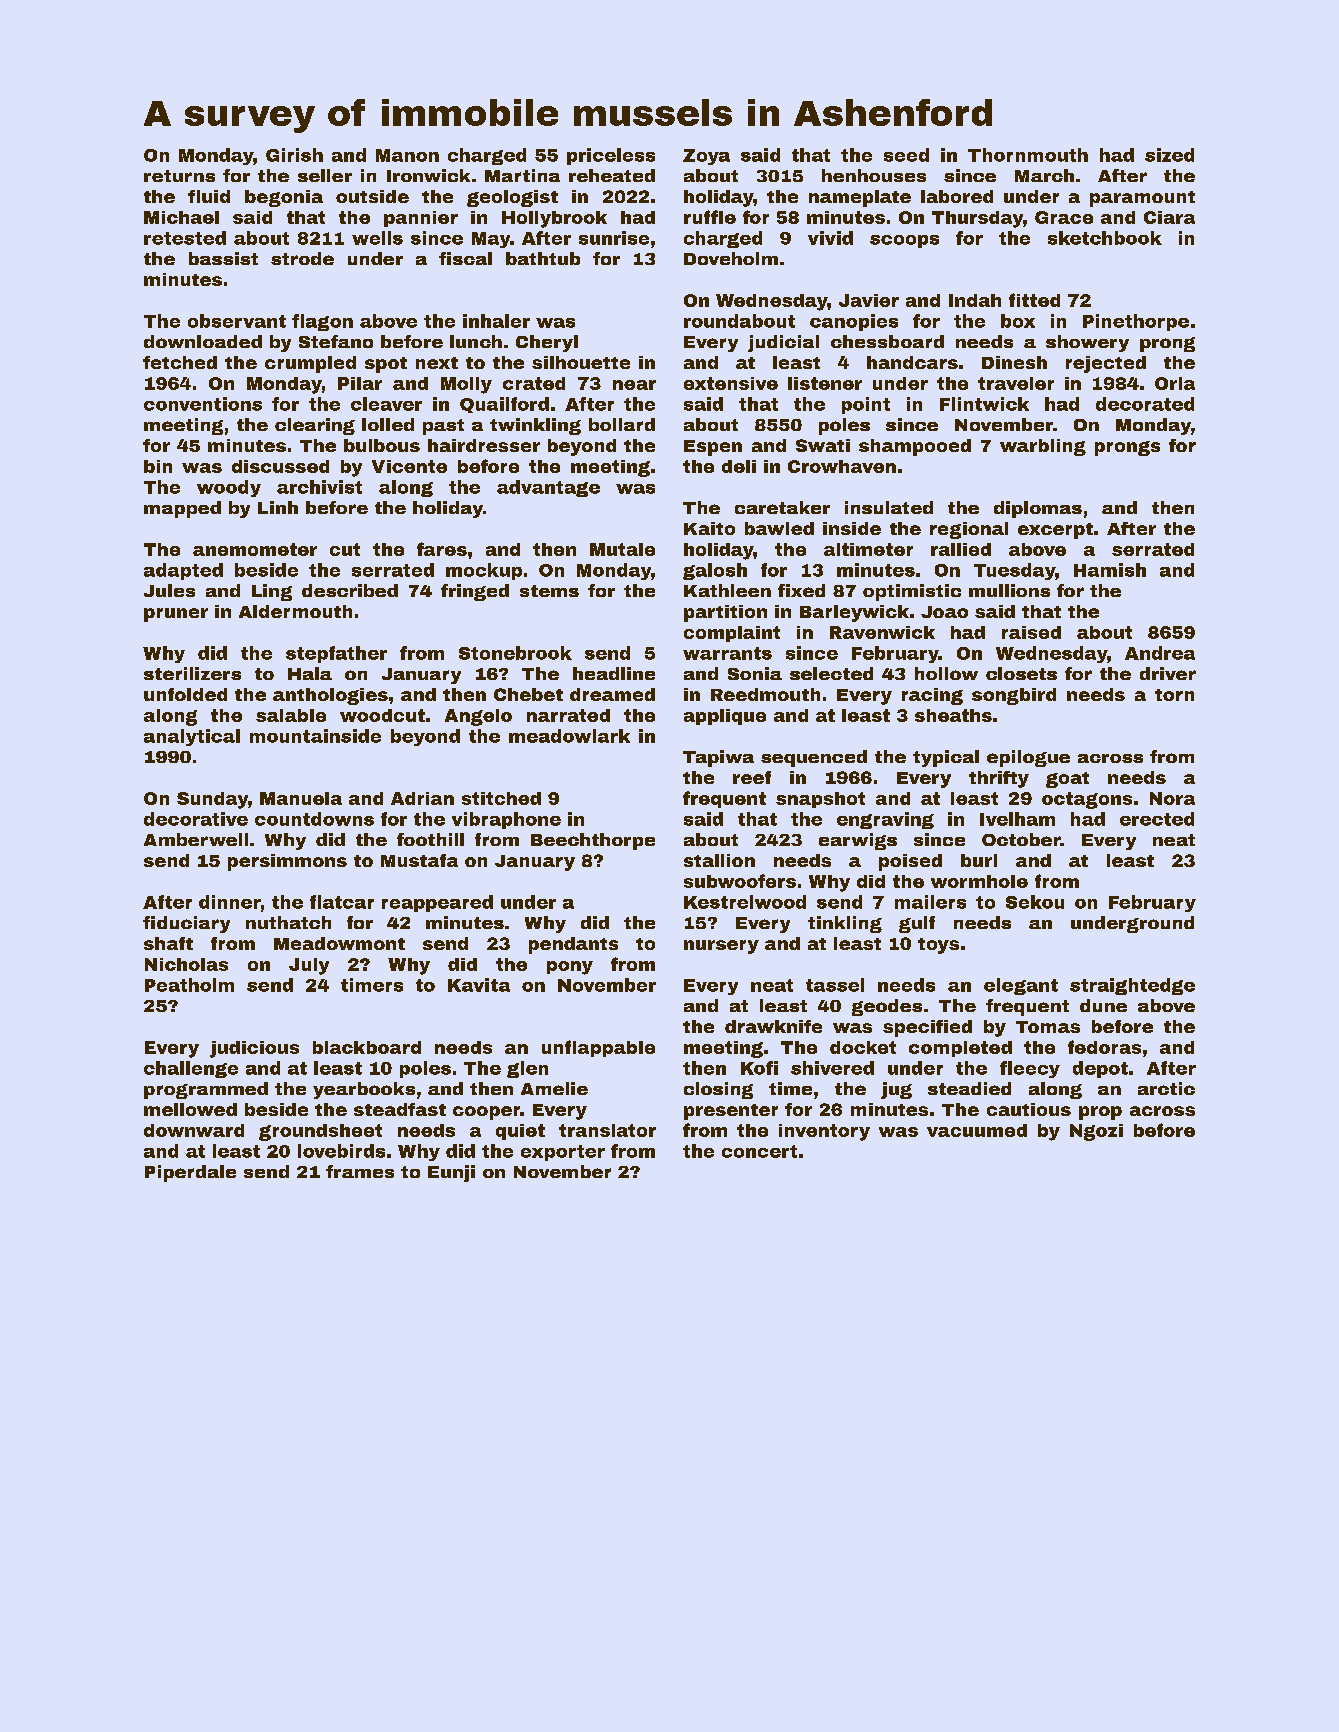 This screenshot has width=1339, height=1732. What do you see at coordinates (906, 155) in the screenshot?
I see `seed` at bounding box center [906, 155].
